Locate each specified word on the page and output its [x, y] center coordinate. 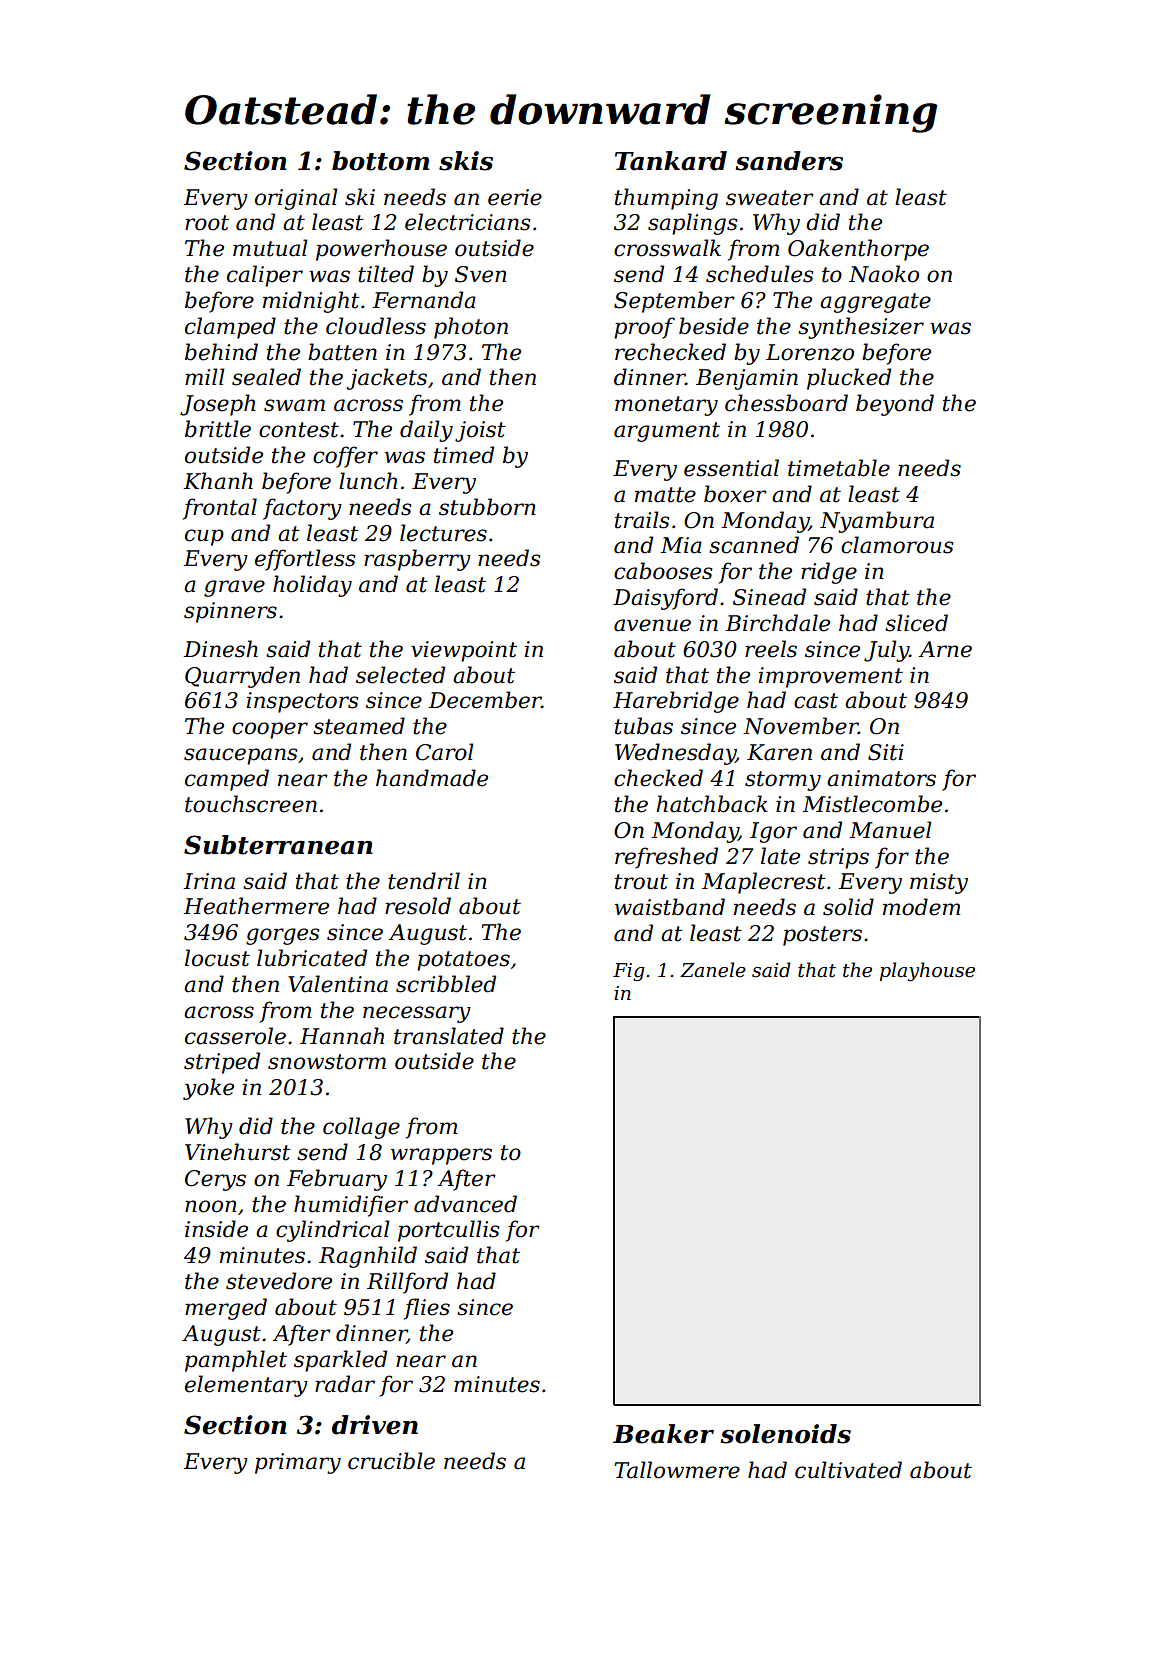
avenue [652, 625]
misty [939, 883]
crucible [391, 1461]
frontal [220, 509]
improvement [831, 677]
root [207, 223]
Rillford [407, 1283]
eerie [515, 197]
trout [641, 882]
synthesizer [861, 328]
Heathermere [256, 906]
